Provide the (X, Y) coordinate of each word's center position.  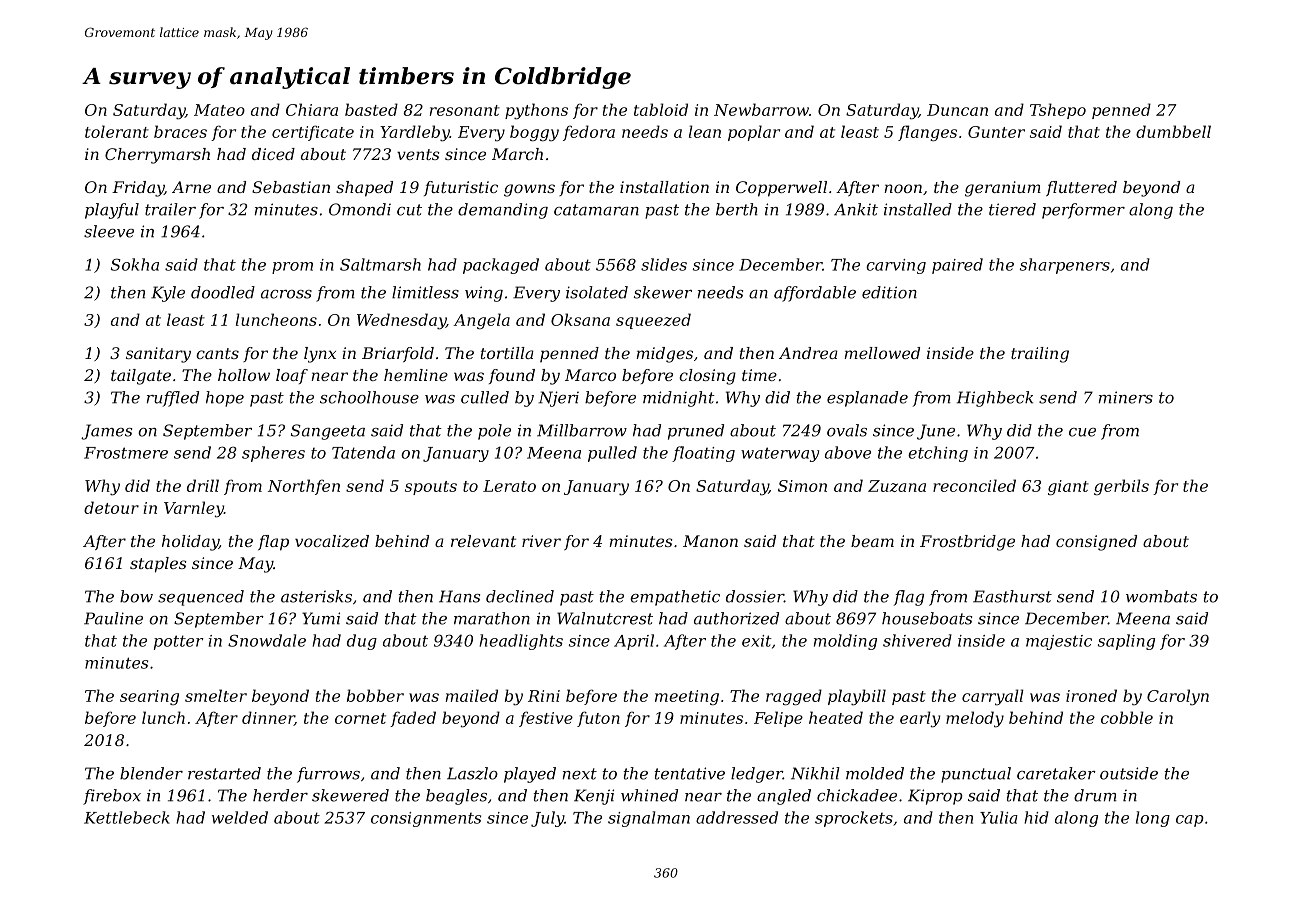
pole (494, 432)
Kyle (168, 294)
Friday (138, 189)
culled (485, 397)
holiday (190, 543)
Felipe (778, 719)
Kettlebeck (127, 817)
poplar (754, 133)
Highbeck (995, 399)
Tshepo (1058, 111)
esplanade (867, 399)
